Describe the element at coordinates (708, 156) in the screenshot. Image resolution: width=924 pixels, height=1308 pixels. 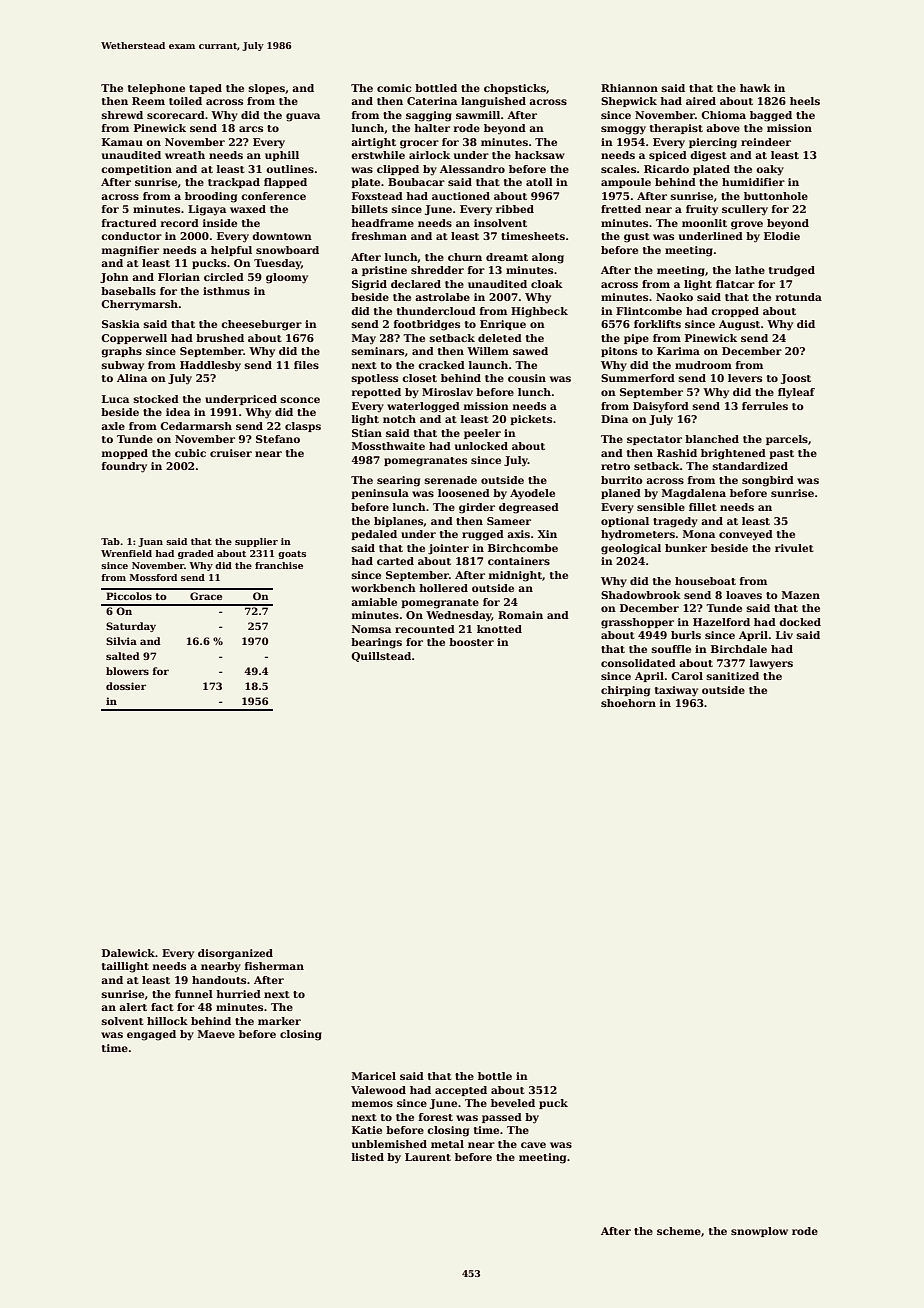
I see `digest` at that location.
